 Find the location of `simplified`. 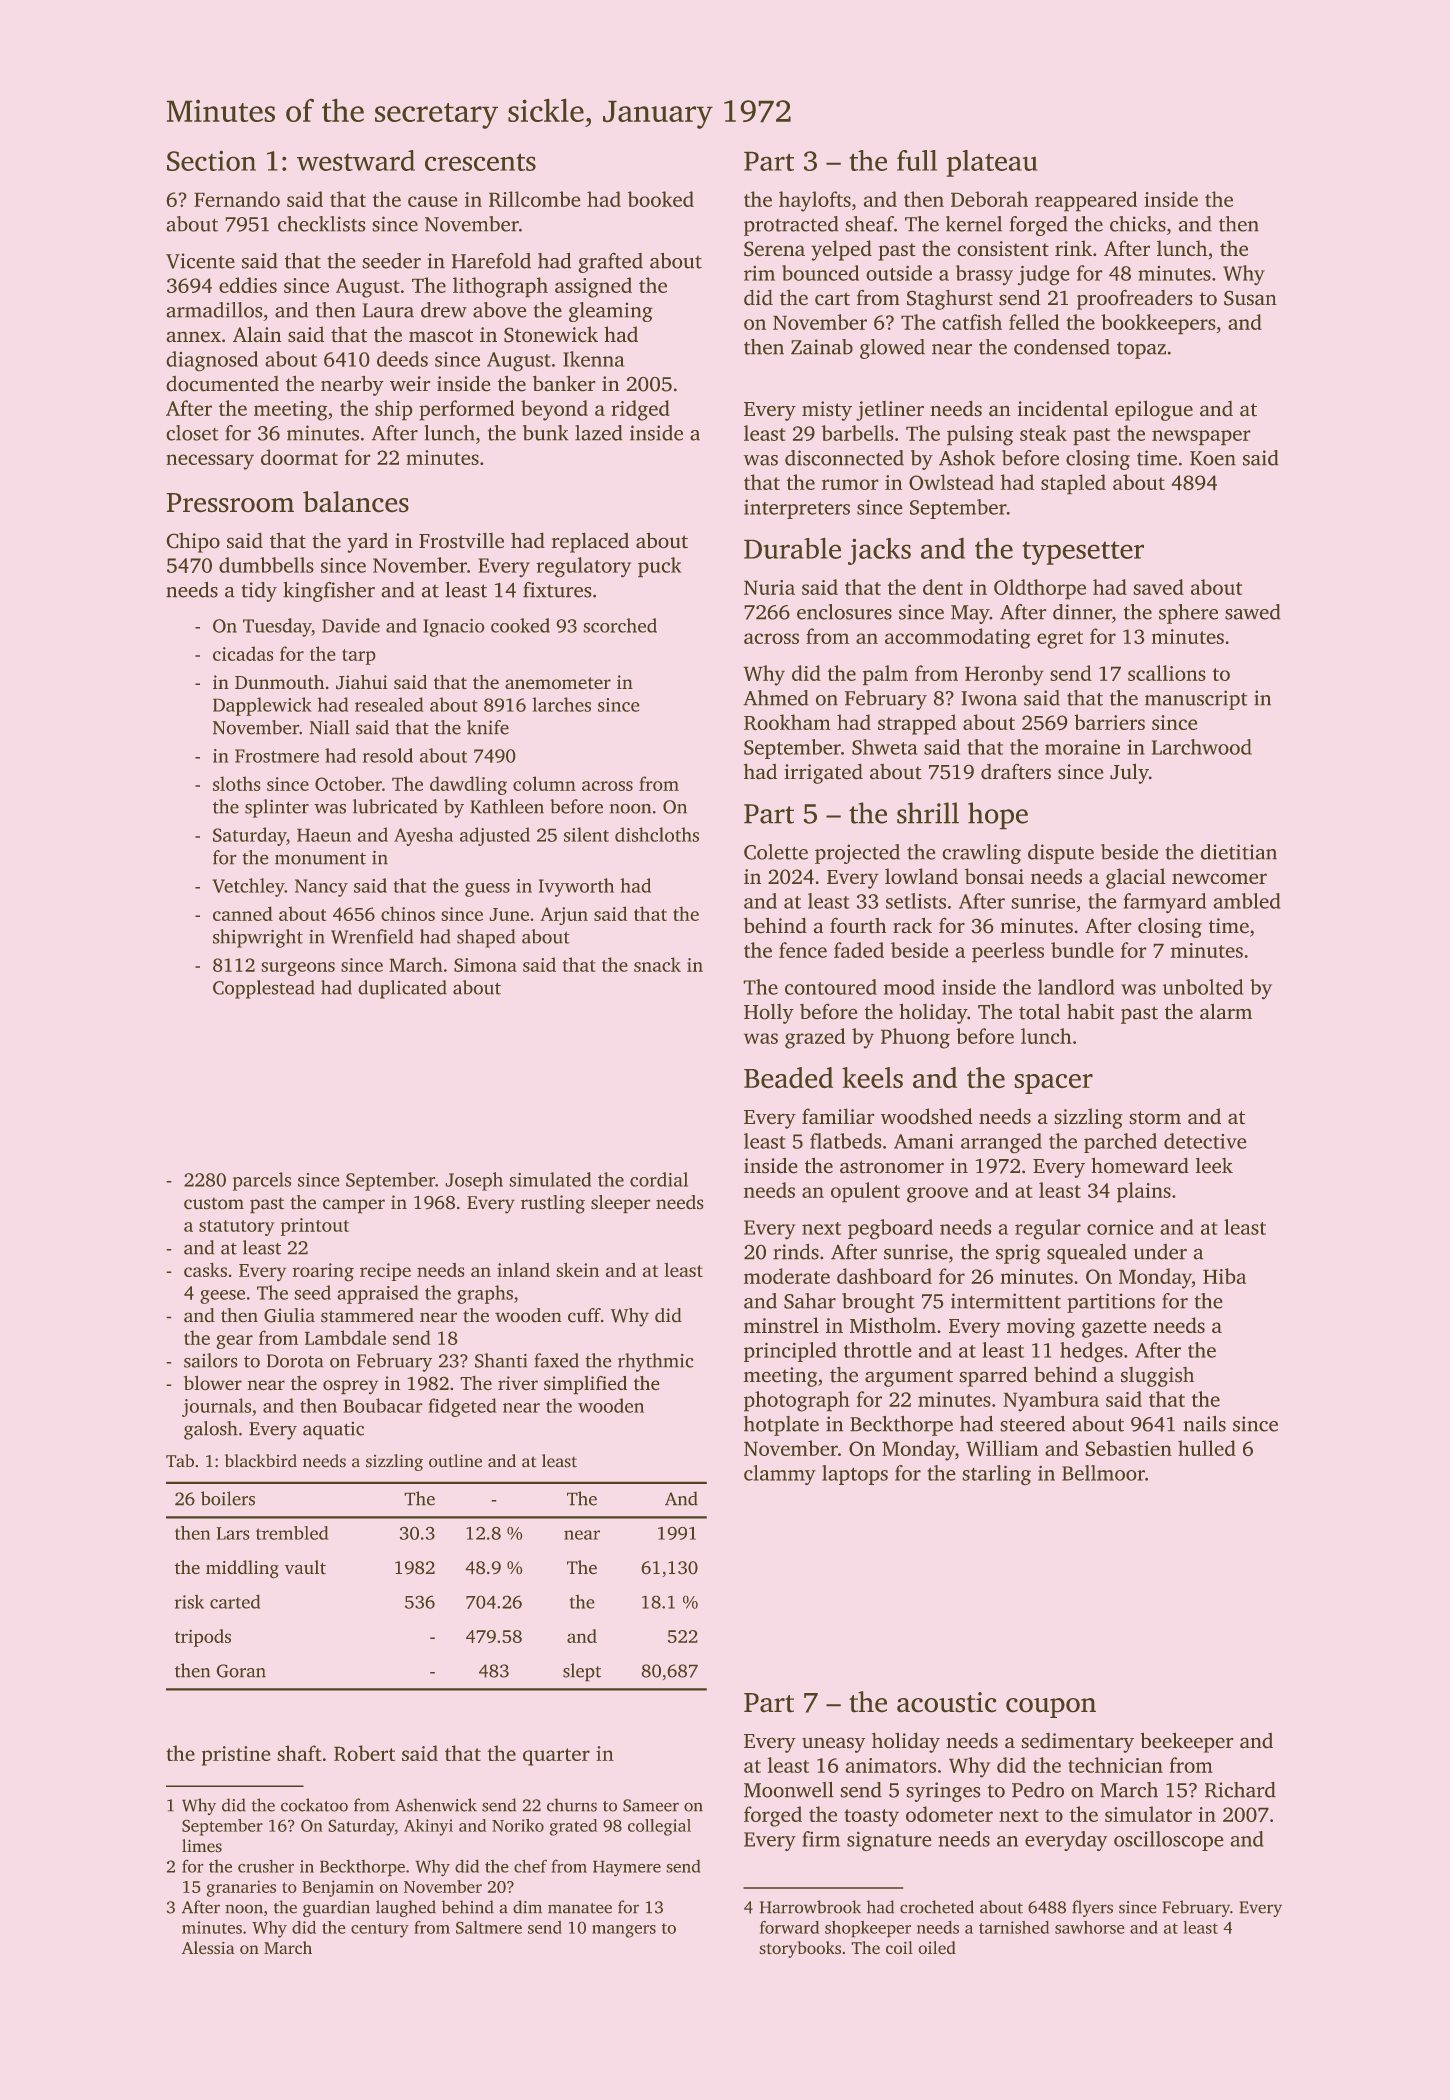

simplified is located at coordinates (585, 1385).
